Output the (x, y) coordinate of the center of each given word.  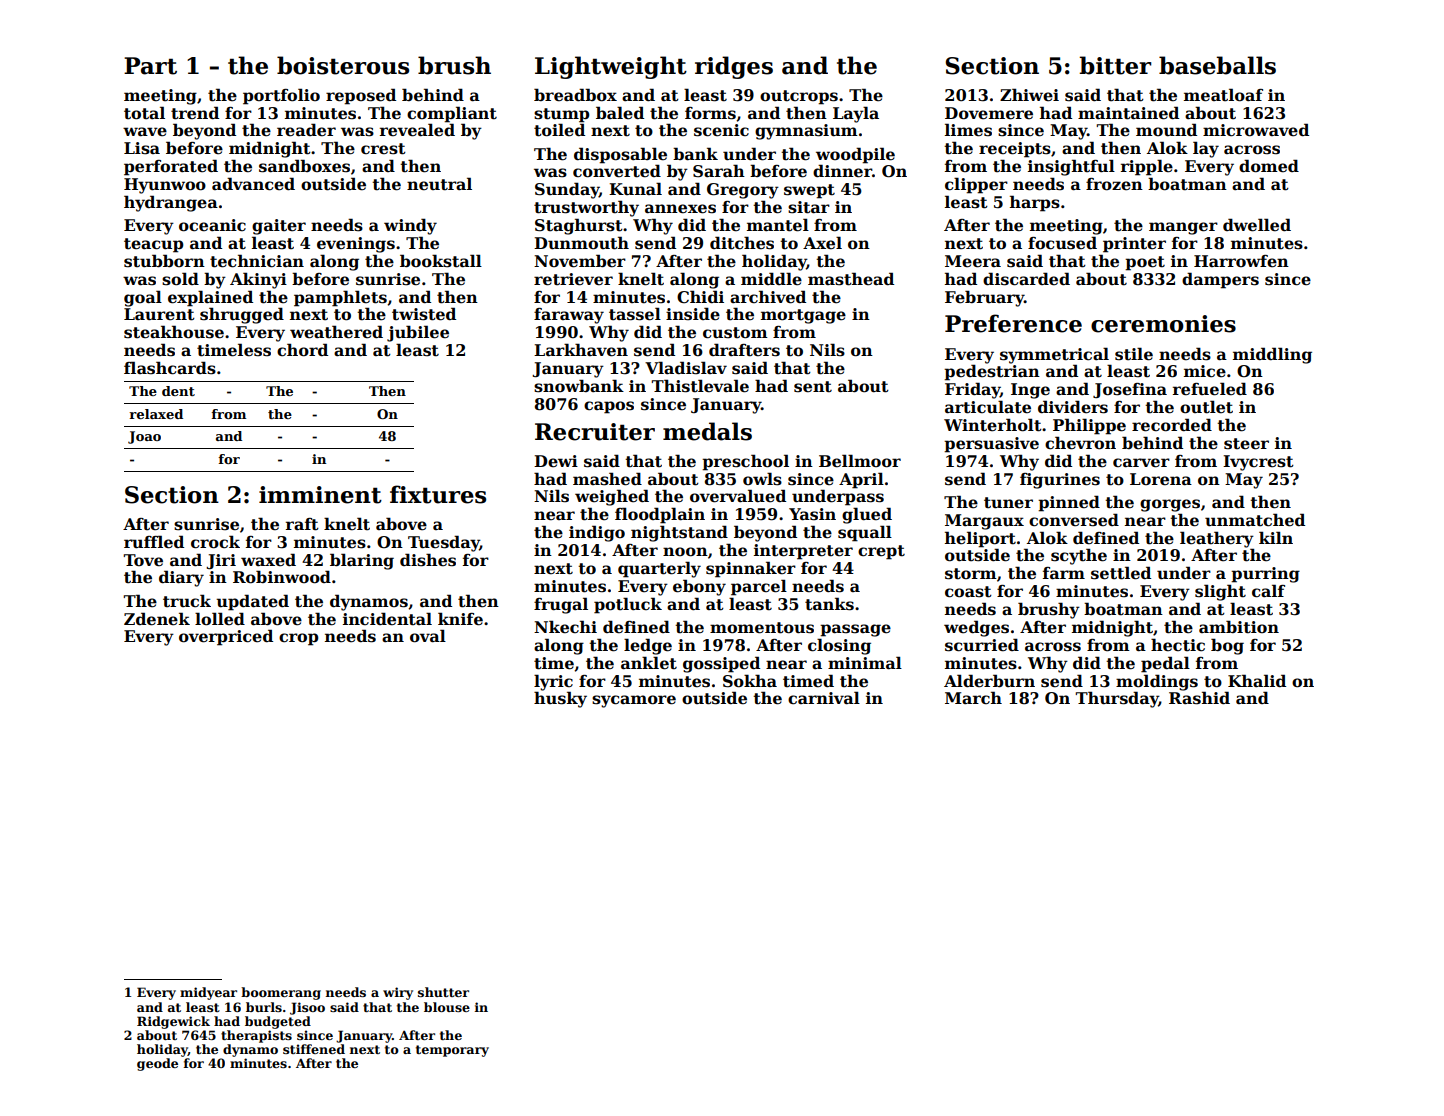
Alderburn (989, 681)
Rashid (1199, 698)
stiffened (314, 1049)
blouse (447, 1007)
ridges (734, 67)
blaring (362, 561)
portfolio (281, 96)
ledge (648, 646)
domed (1269, 166)
